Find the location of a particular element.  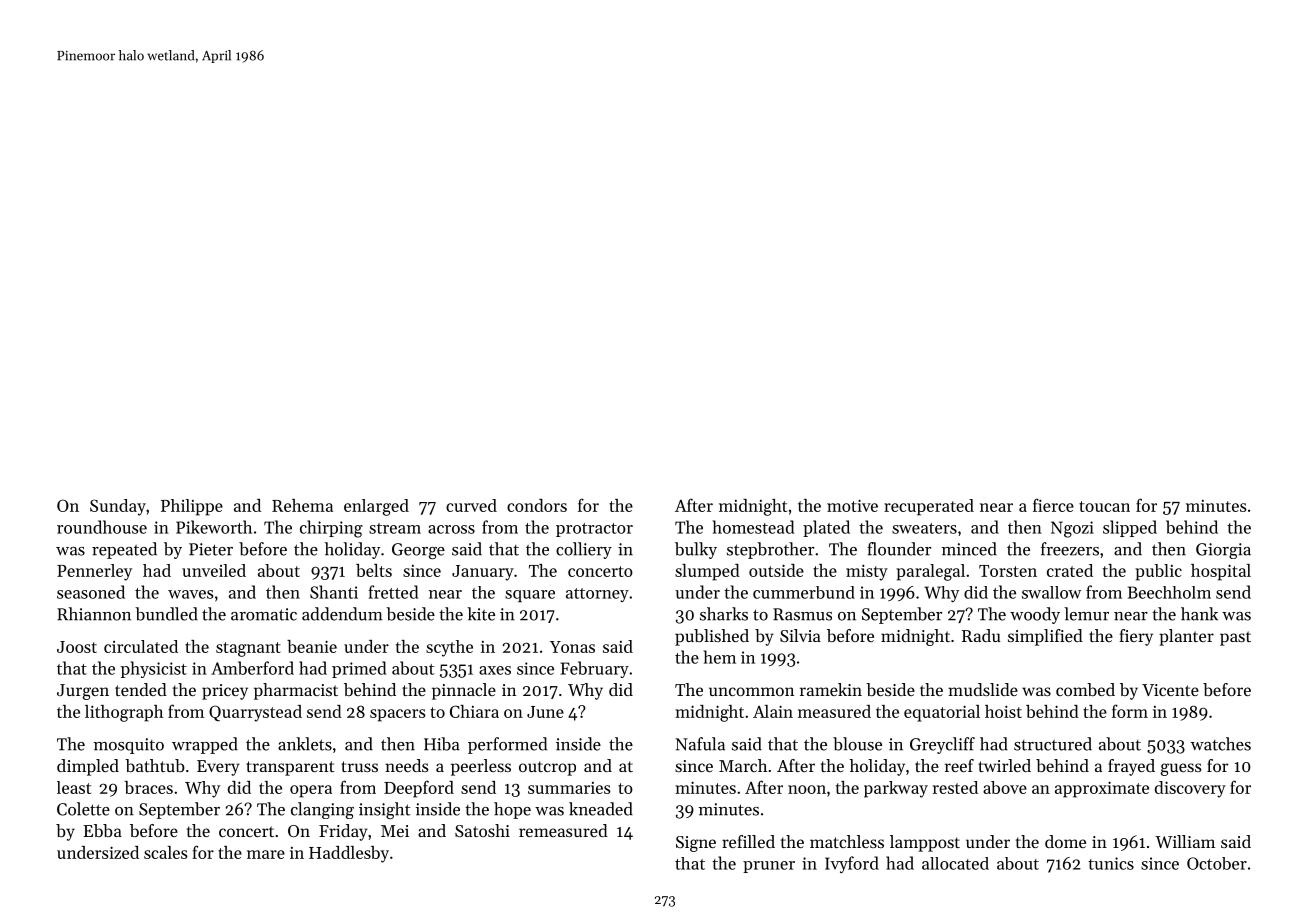

Rasmus is located at coordinates (802, 614).
